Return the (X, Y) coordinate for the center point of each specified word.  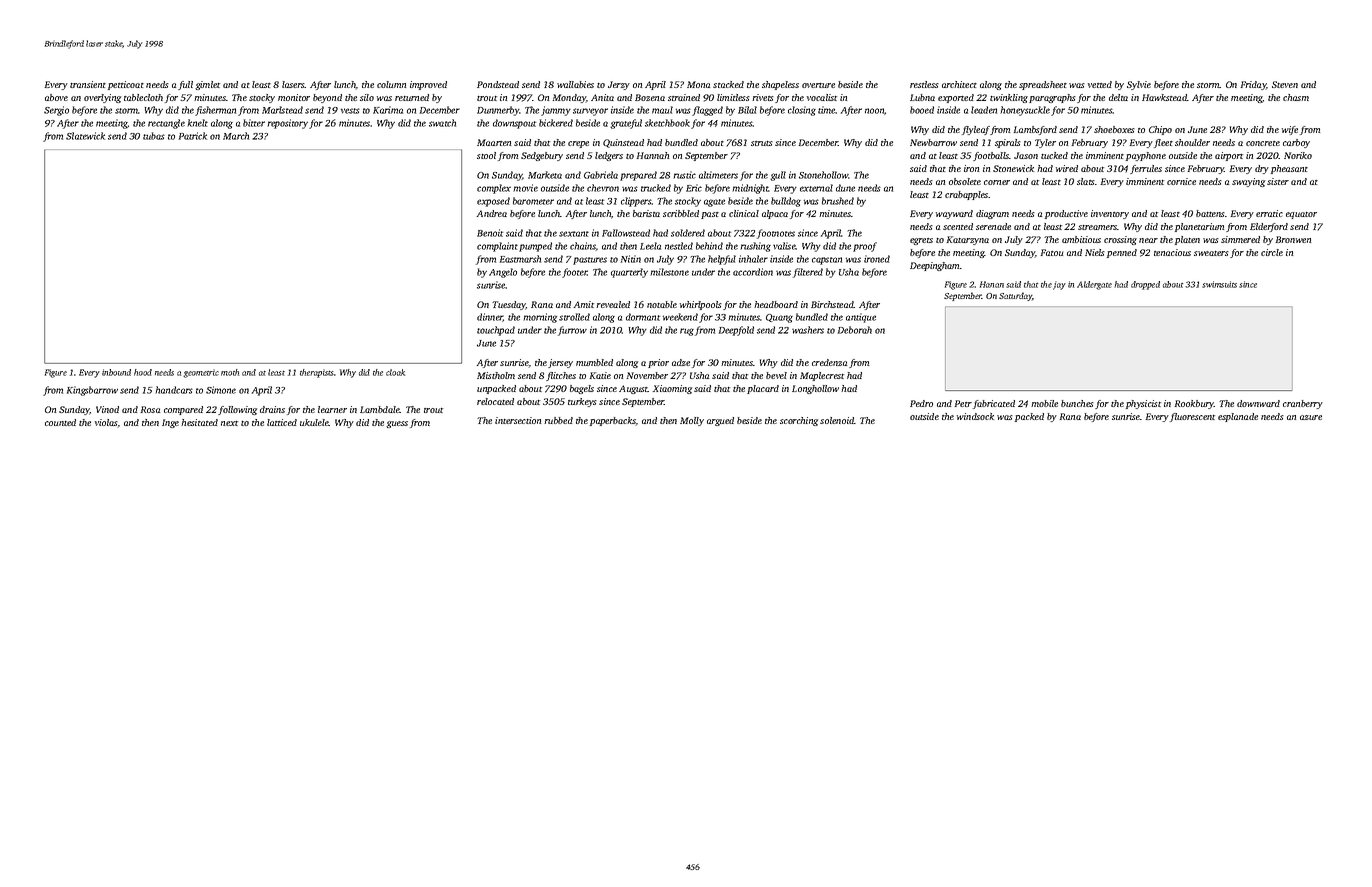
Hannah (652, 155)
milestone (669, 272)
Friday (1253, 85)
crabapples (966, 195)
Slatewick (85, 136)
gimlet (207, 85)
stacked (728, 84)
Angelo (503, 273)
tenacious (1172, 252)
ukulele (314, 422)
